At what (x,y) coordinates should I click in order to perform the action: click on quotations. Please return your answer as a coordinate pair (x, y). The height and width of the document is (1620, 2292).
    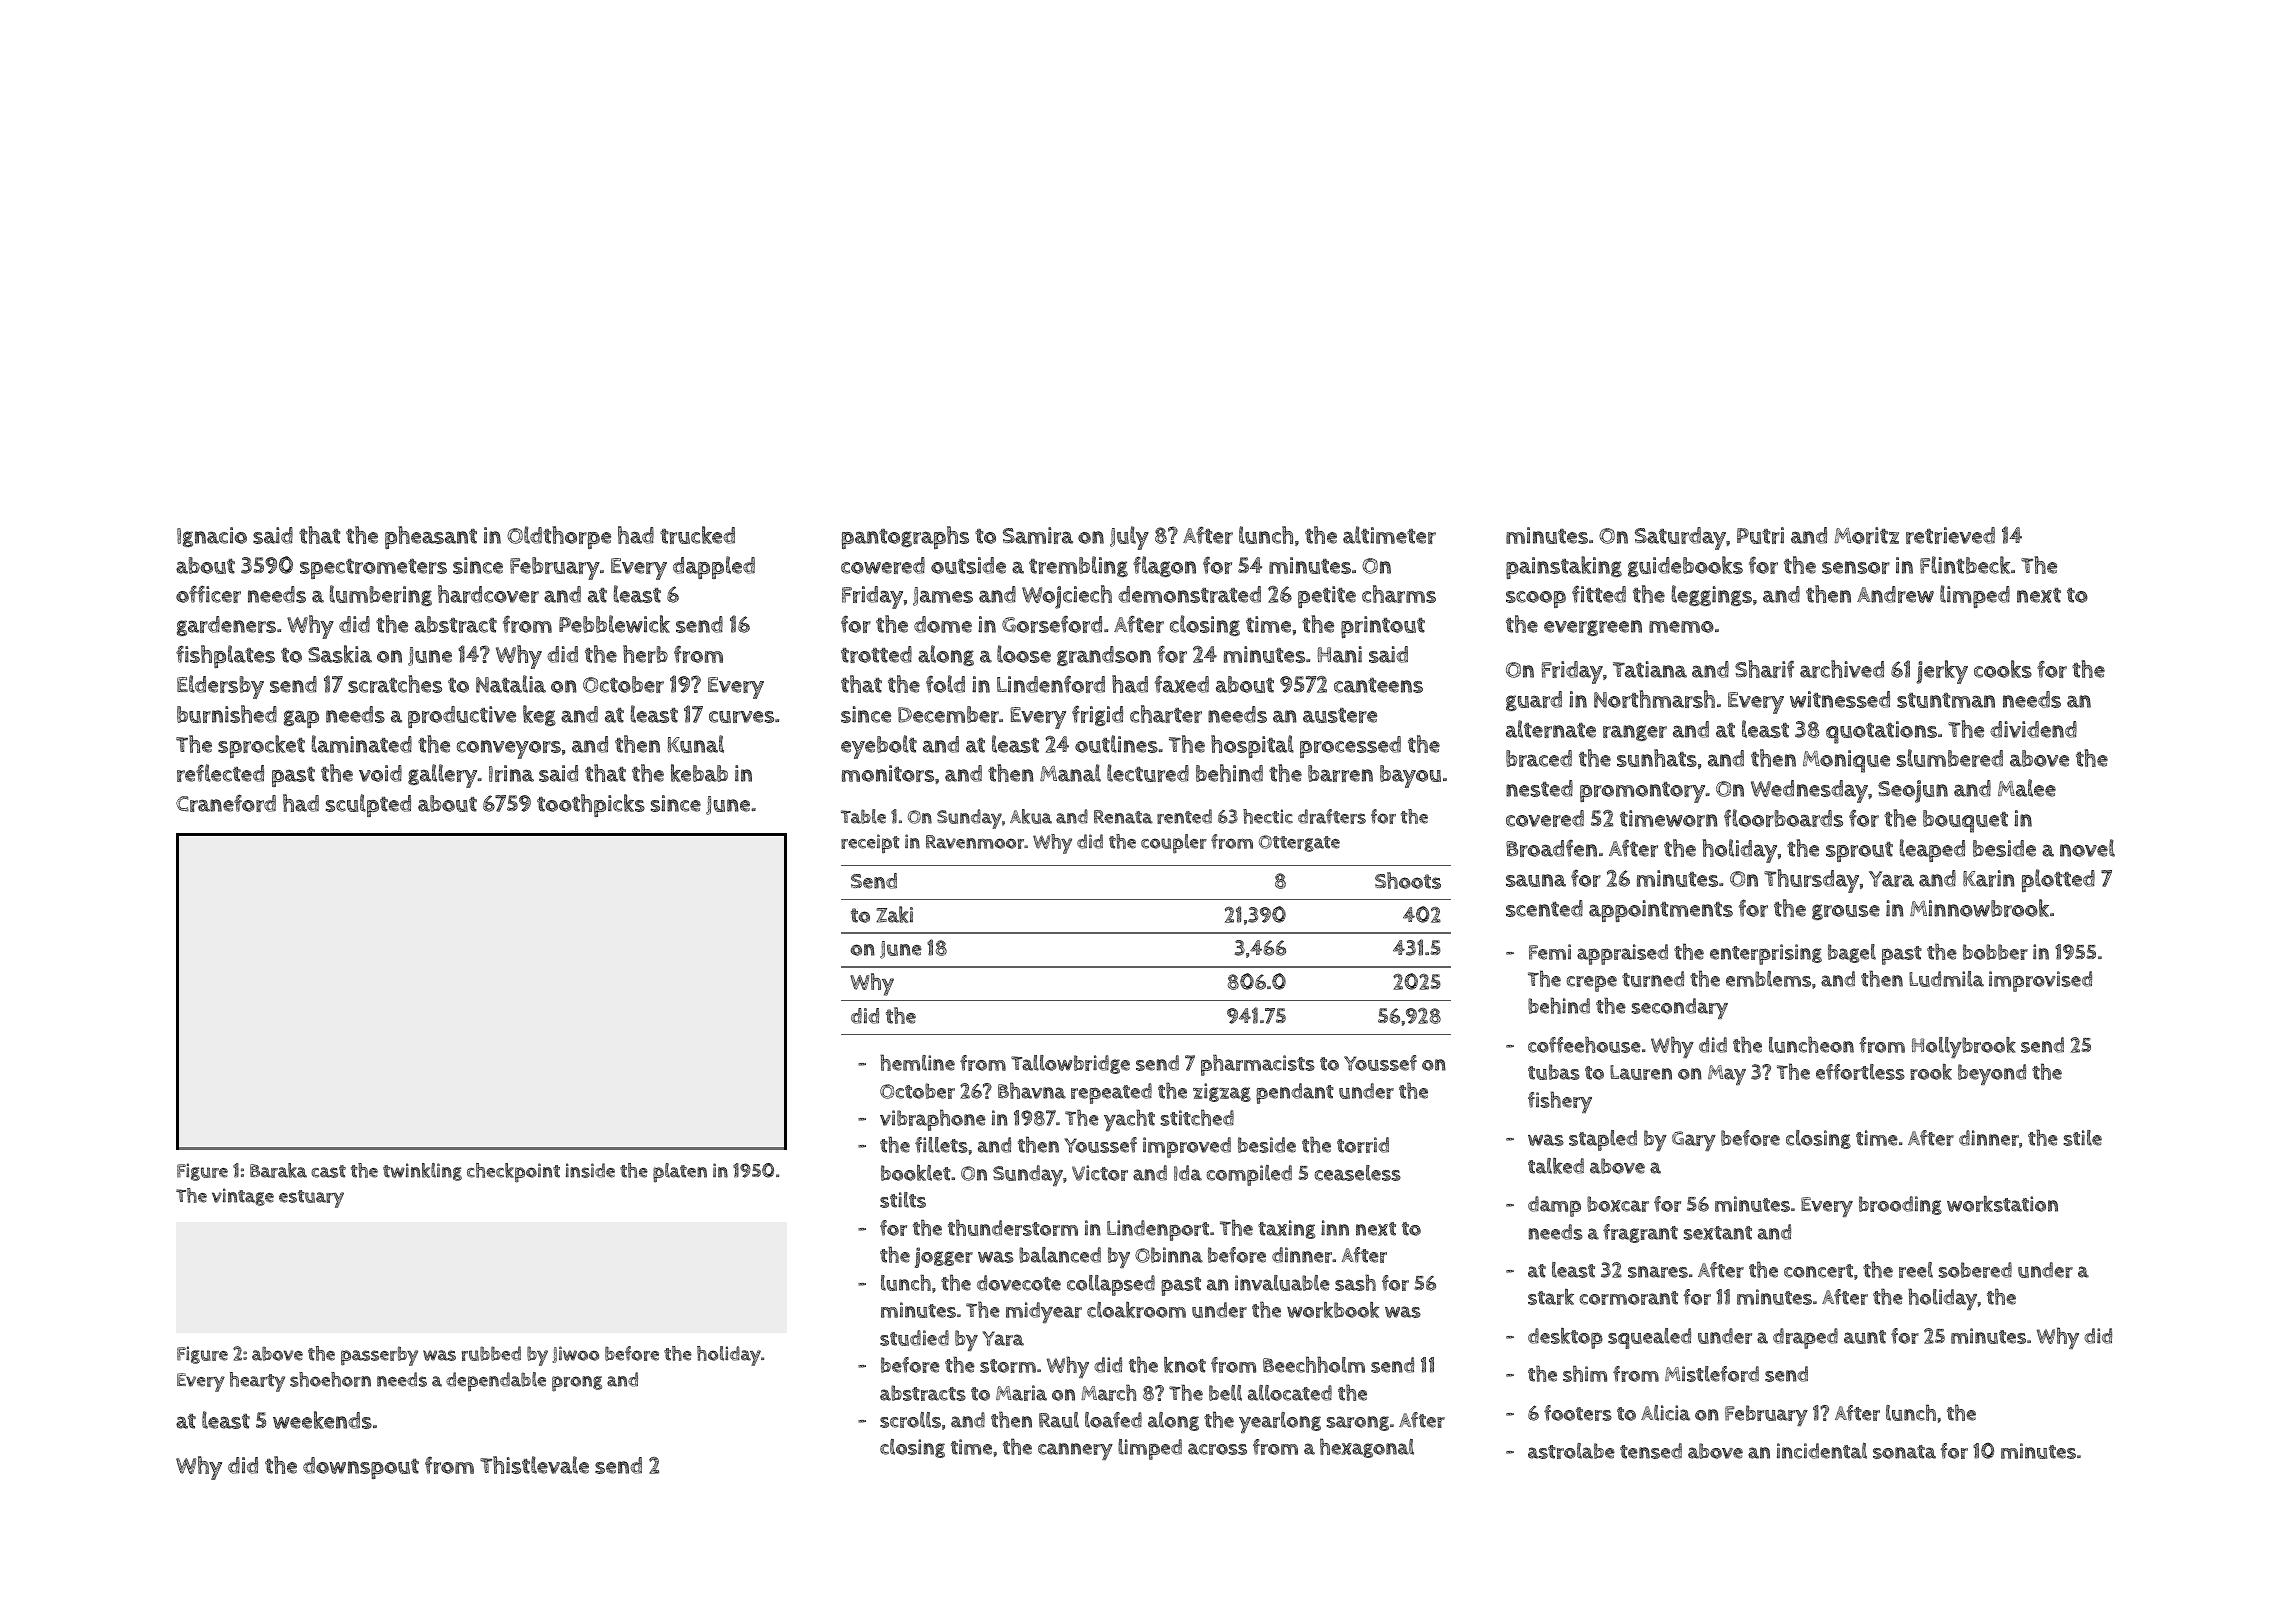
    Looking at the image, I should click on (1881, 732).
